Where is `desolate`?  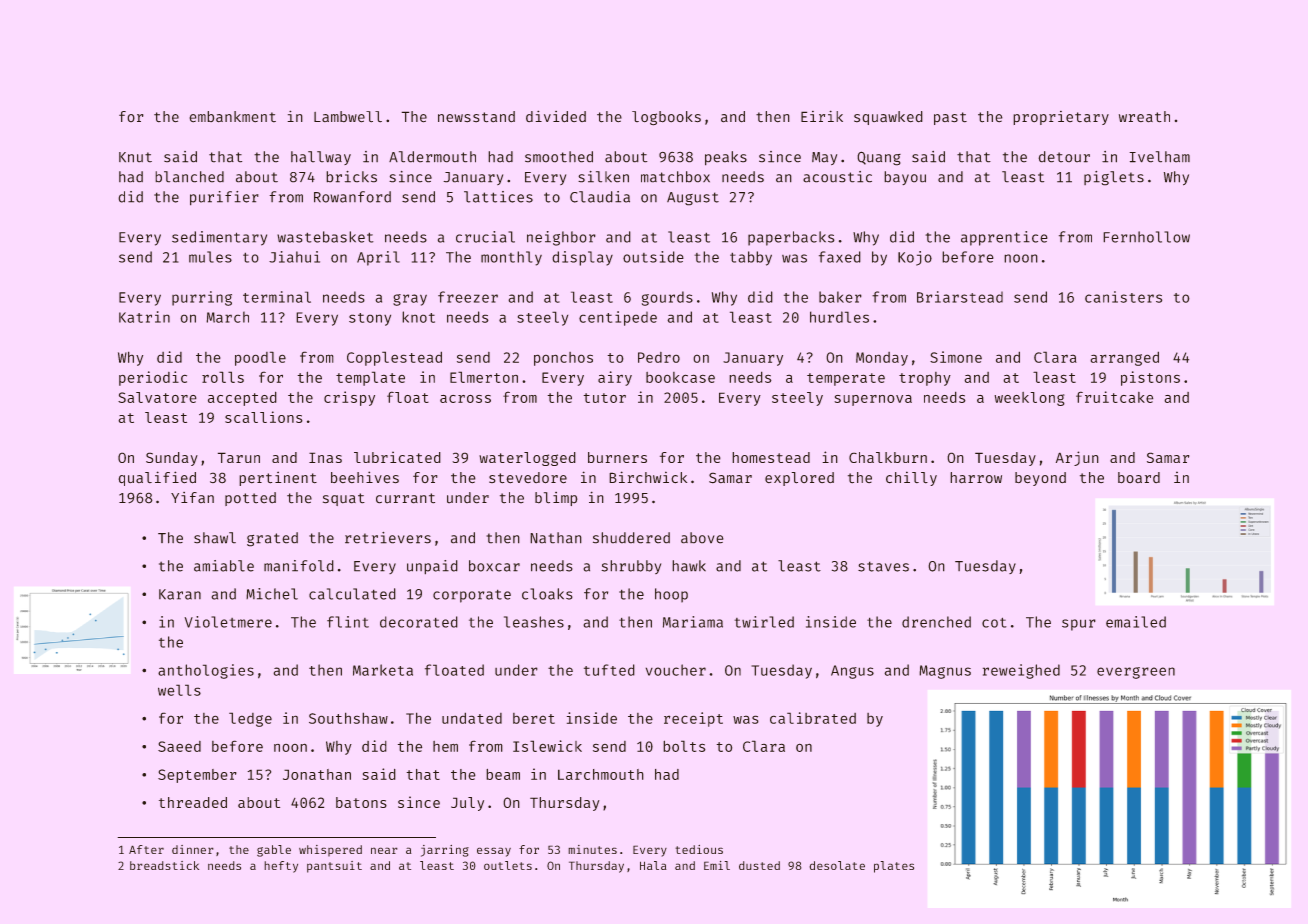 desolate is located at coordinates (837, 865).
